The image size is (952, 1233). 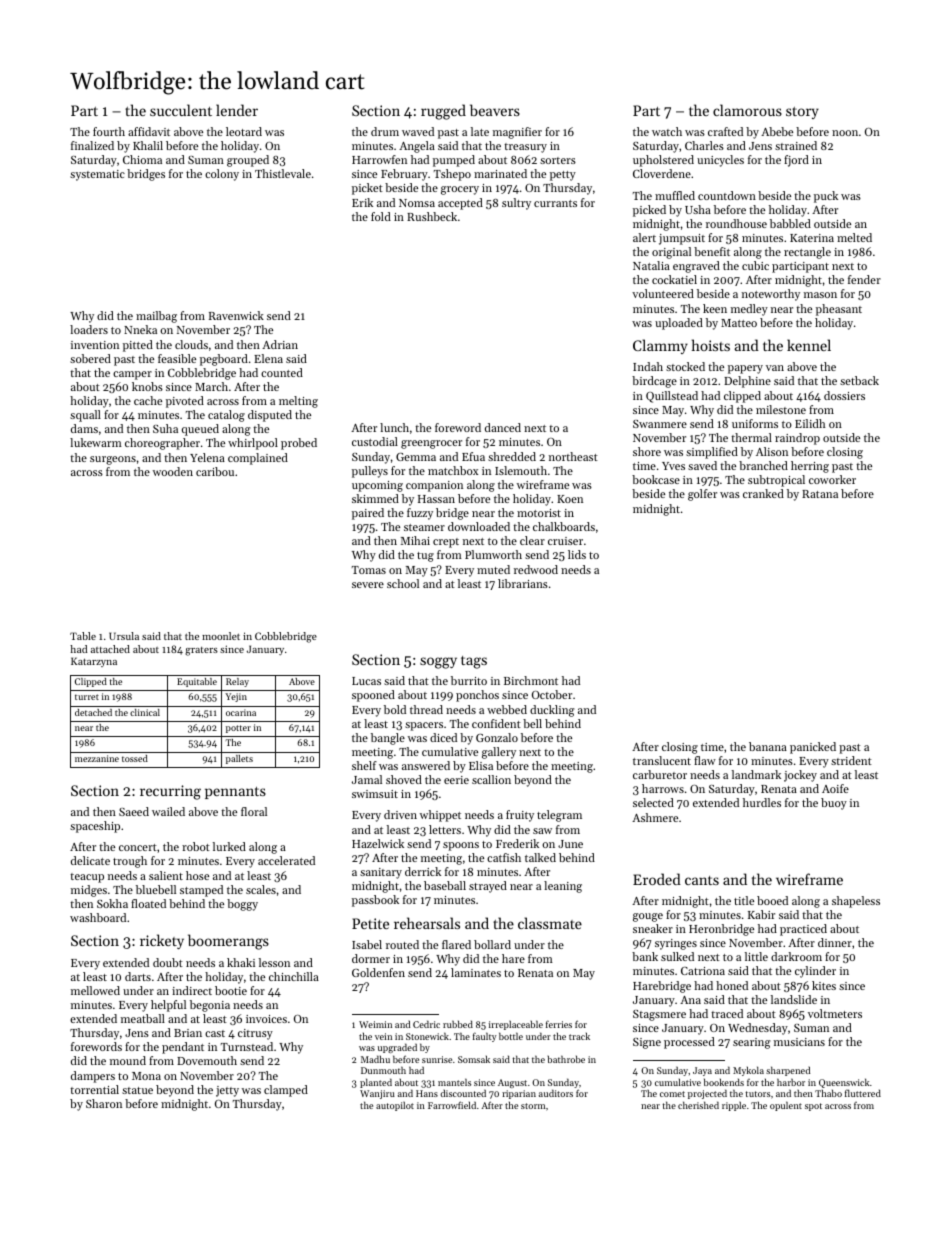 What do you see at coordinates (445, 885) in the screenshot?
I see `baseball` at bounding box center [445, 885].
